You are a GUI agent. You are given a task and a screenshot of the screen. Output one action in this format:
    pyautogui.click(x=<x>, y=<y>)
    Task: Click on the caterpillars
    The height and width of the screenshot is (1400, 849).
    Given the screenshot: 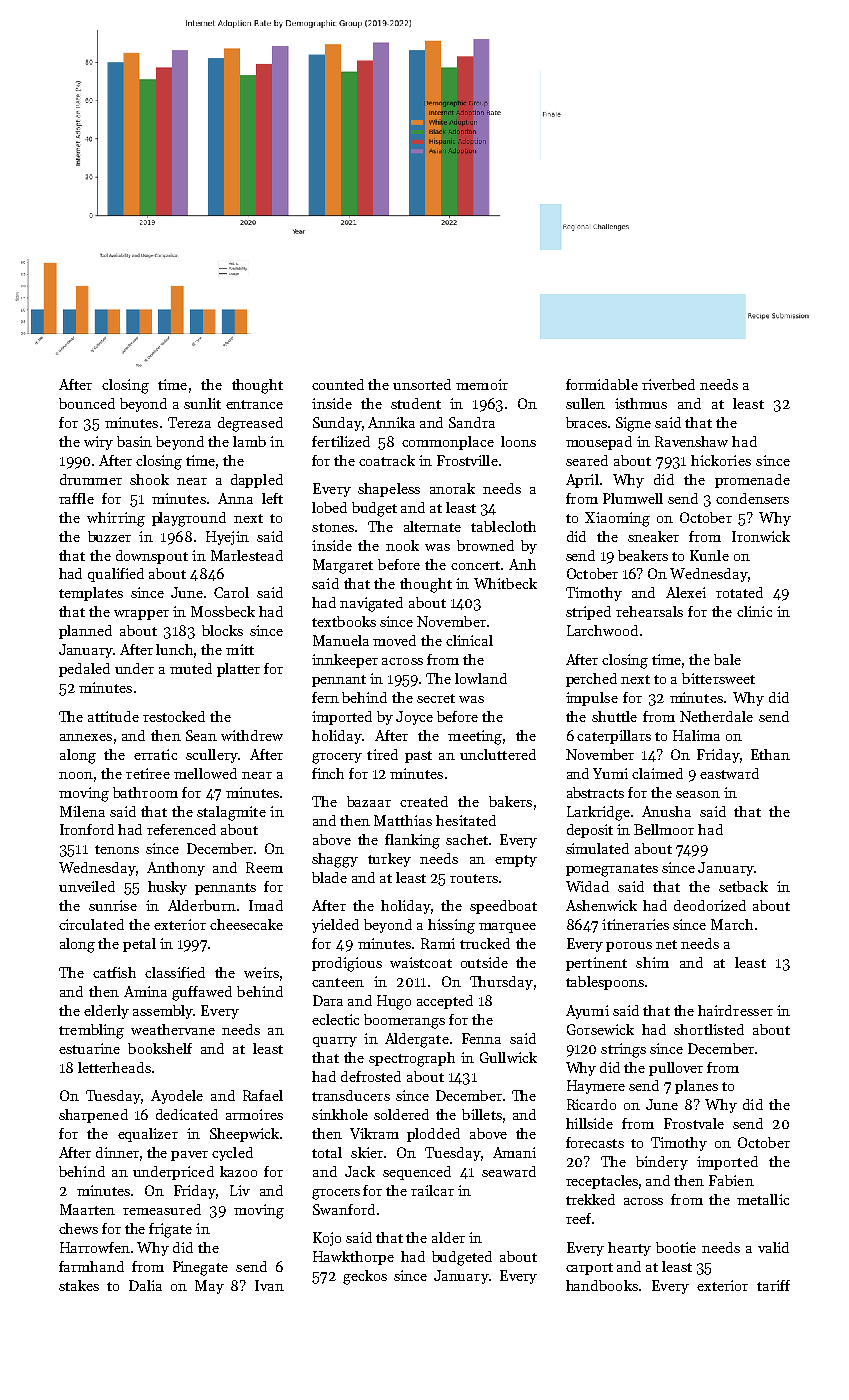 What is the action you would take?
    pyautogui.click(x=614, y=737)
